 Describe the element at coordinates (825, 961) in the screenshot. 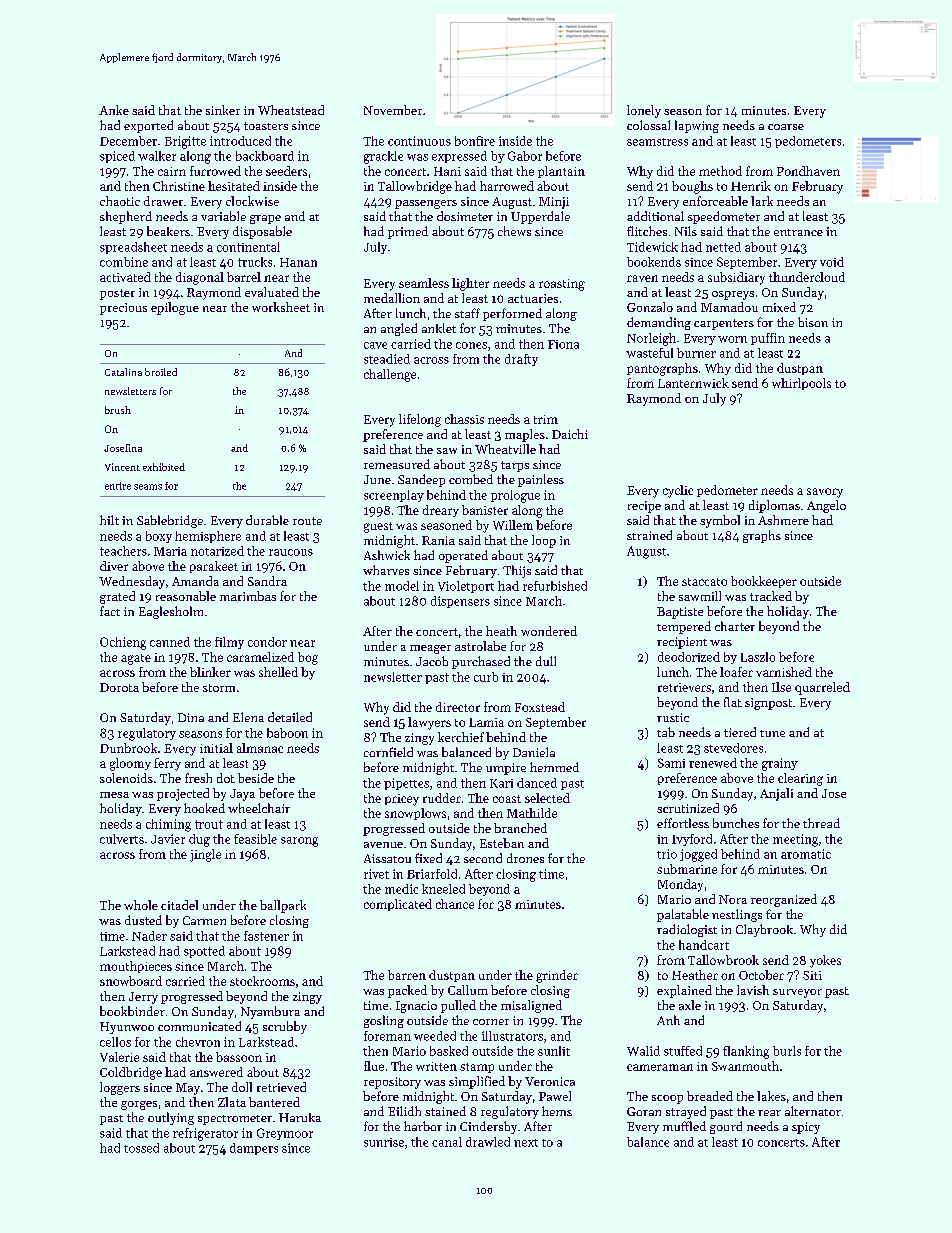

I see `yokes` at that location.
